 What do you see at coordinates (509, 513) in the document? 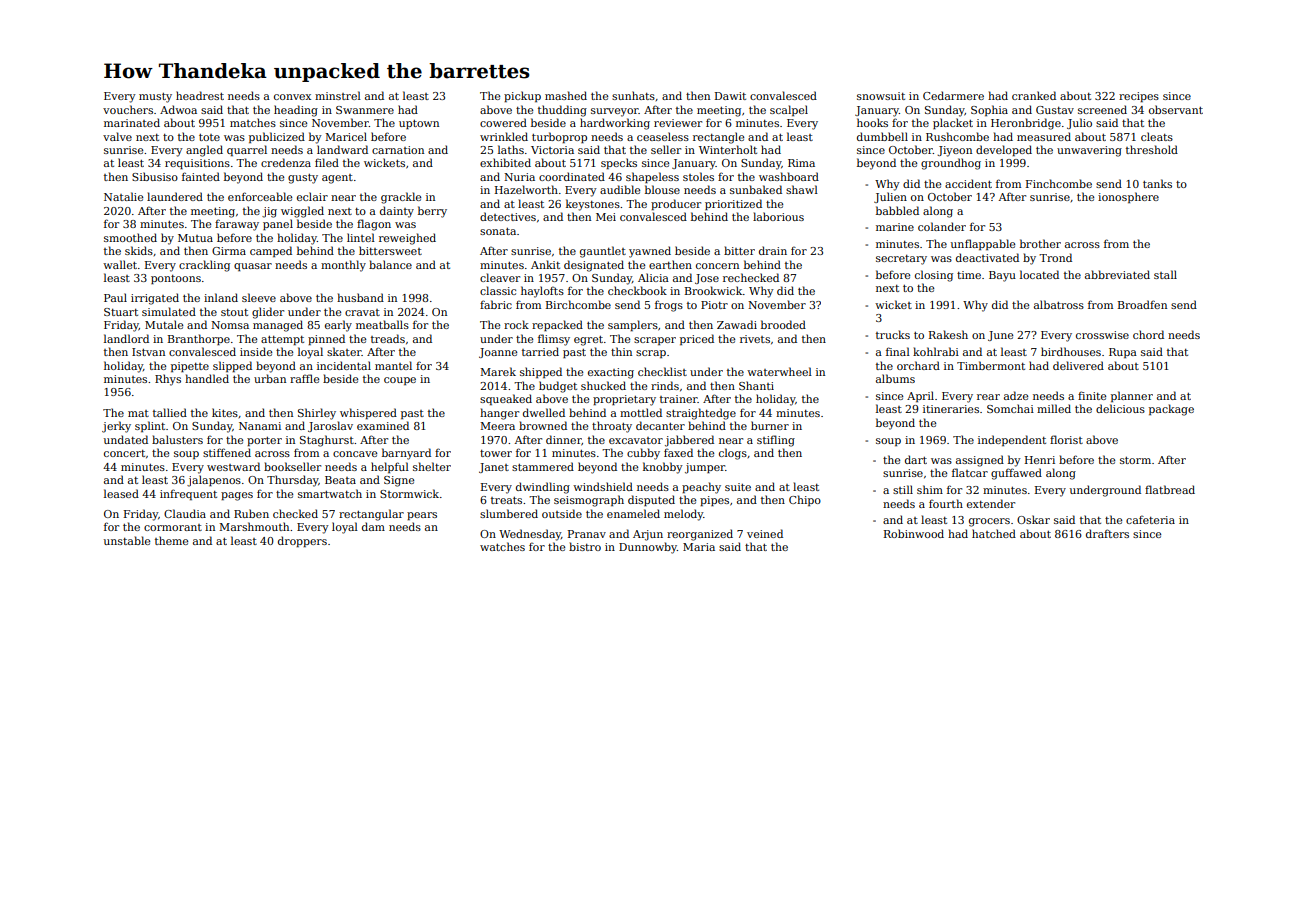
I see `slumbered` at bounding box center [509, 513].
